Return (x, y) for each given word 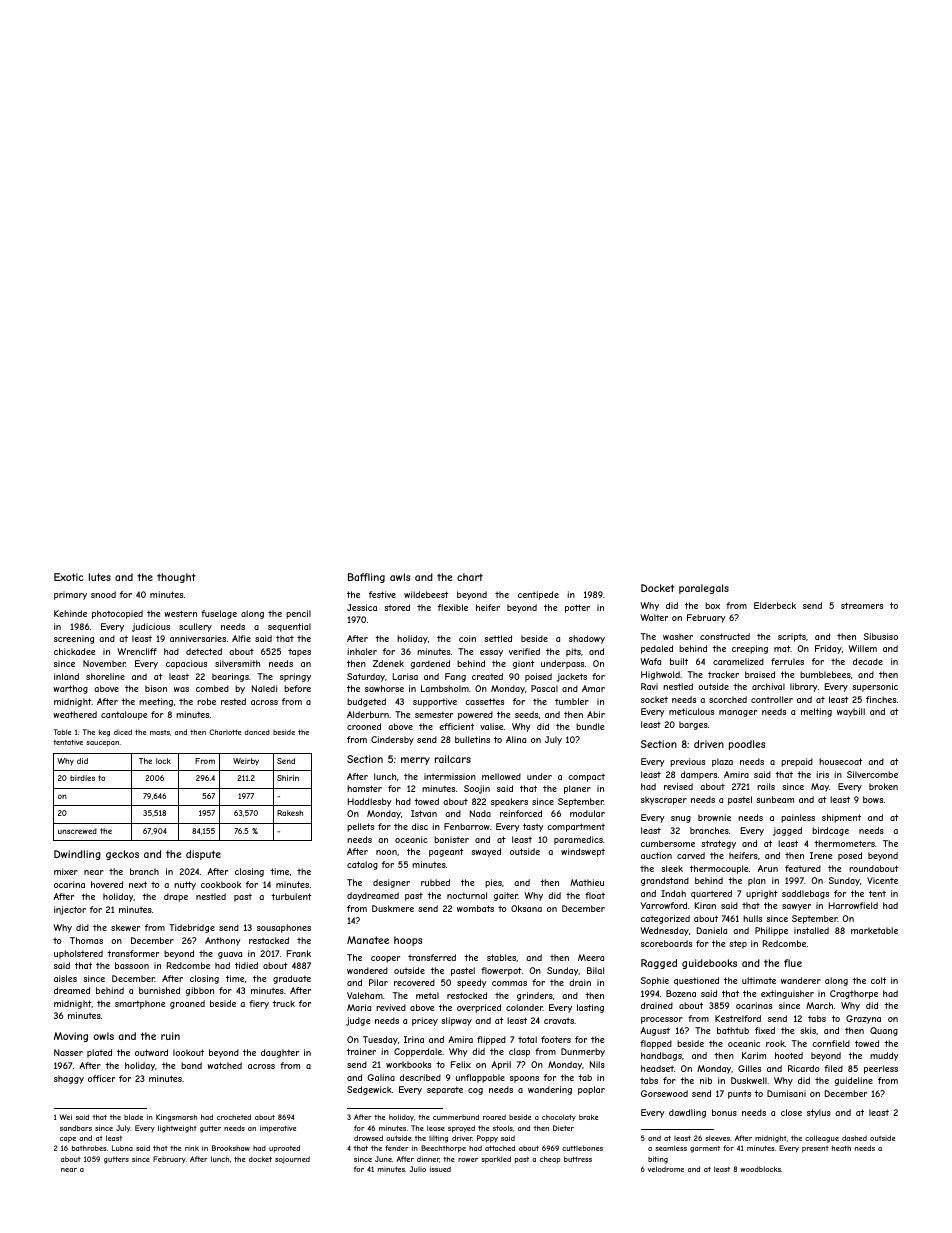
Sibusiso (881, 636)
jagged (787, 831)
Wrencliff (137, 651)
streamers (862, 605)
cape (68, 1140)
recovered (414, 982)
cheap (550, 1160)
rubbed (435, 882)
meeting (156, 702)
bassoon (132, 965)
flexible (453, 607)
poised (538, 677)
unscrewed (77, 831)
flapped (656, 1044)
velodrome (666, 1169)
